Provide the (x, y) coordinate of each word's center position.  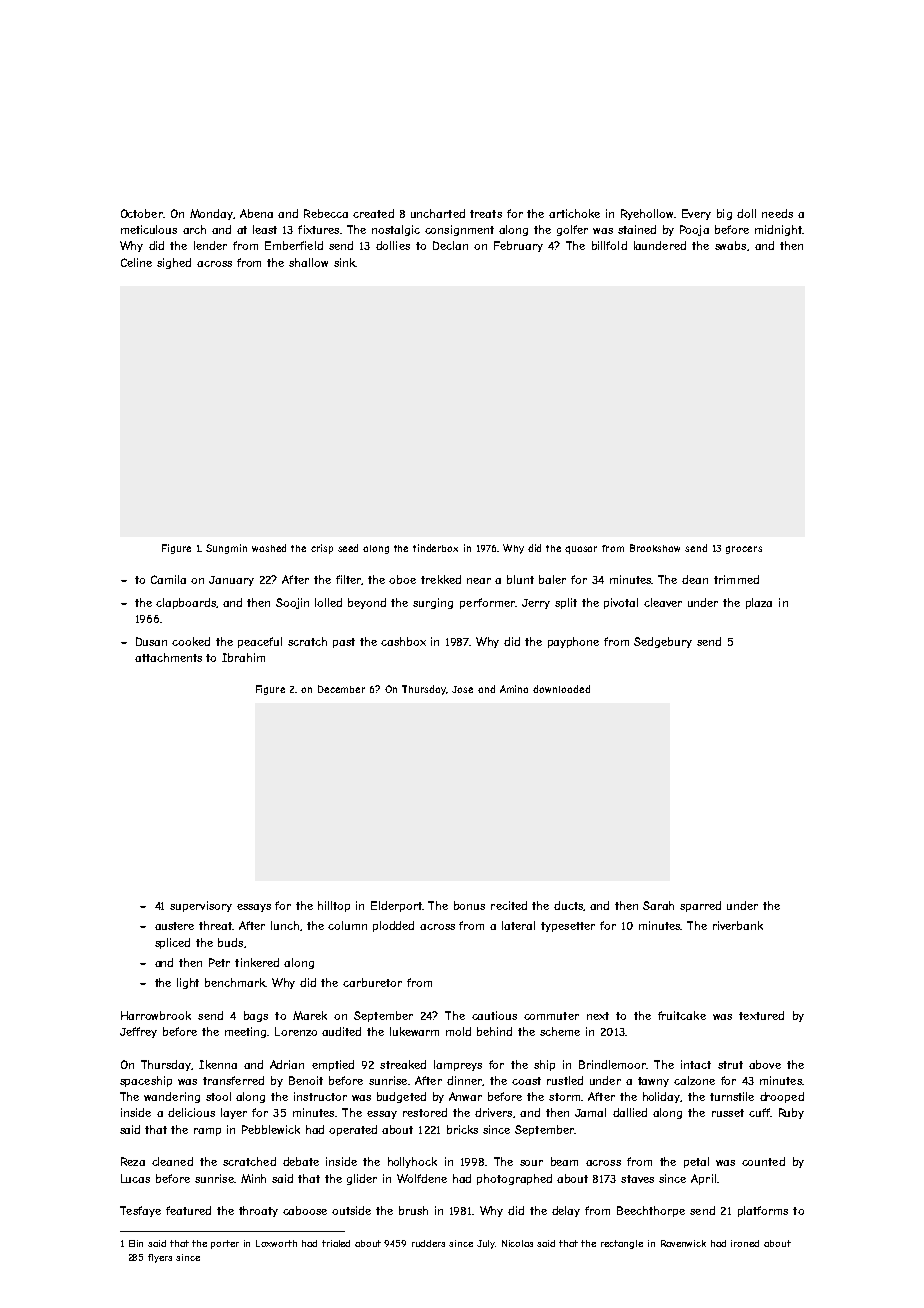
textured (761, 1015)
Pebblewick (271, 1129)
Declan (450, 245)
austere (174, 926)
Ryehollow (647, 214)
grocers (744, 550)
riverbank (738, 925)
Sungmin (226, 549)
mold (458, 1031)
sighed (174, 263)
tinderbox (435, 548)
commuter (551, 1016)
